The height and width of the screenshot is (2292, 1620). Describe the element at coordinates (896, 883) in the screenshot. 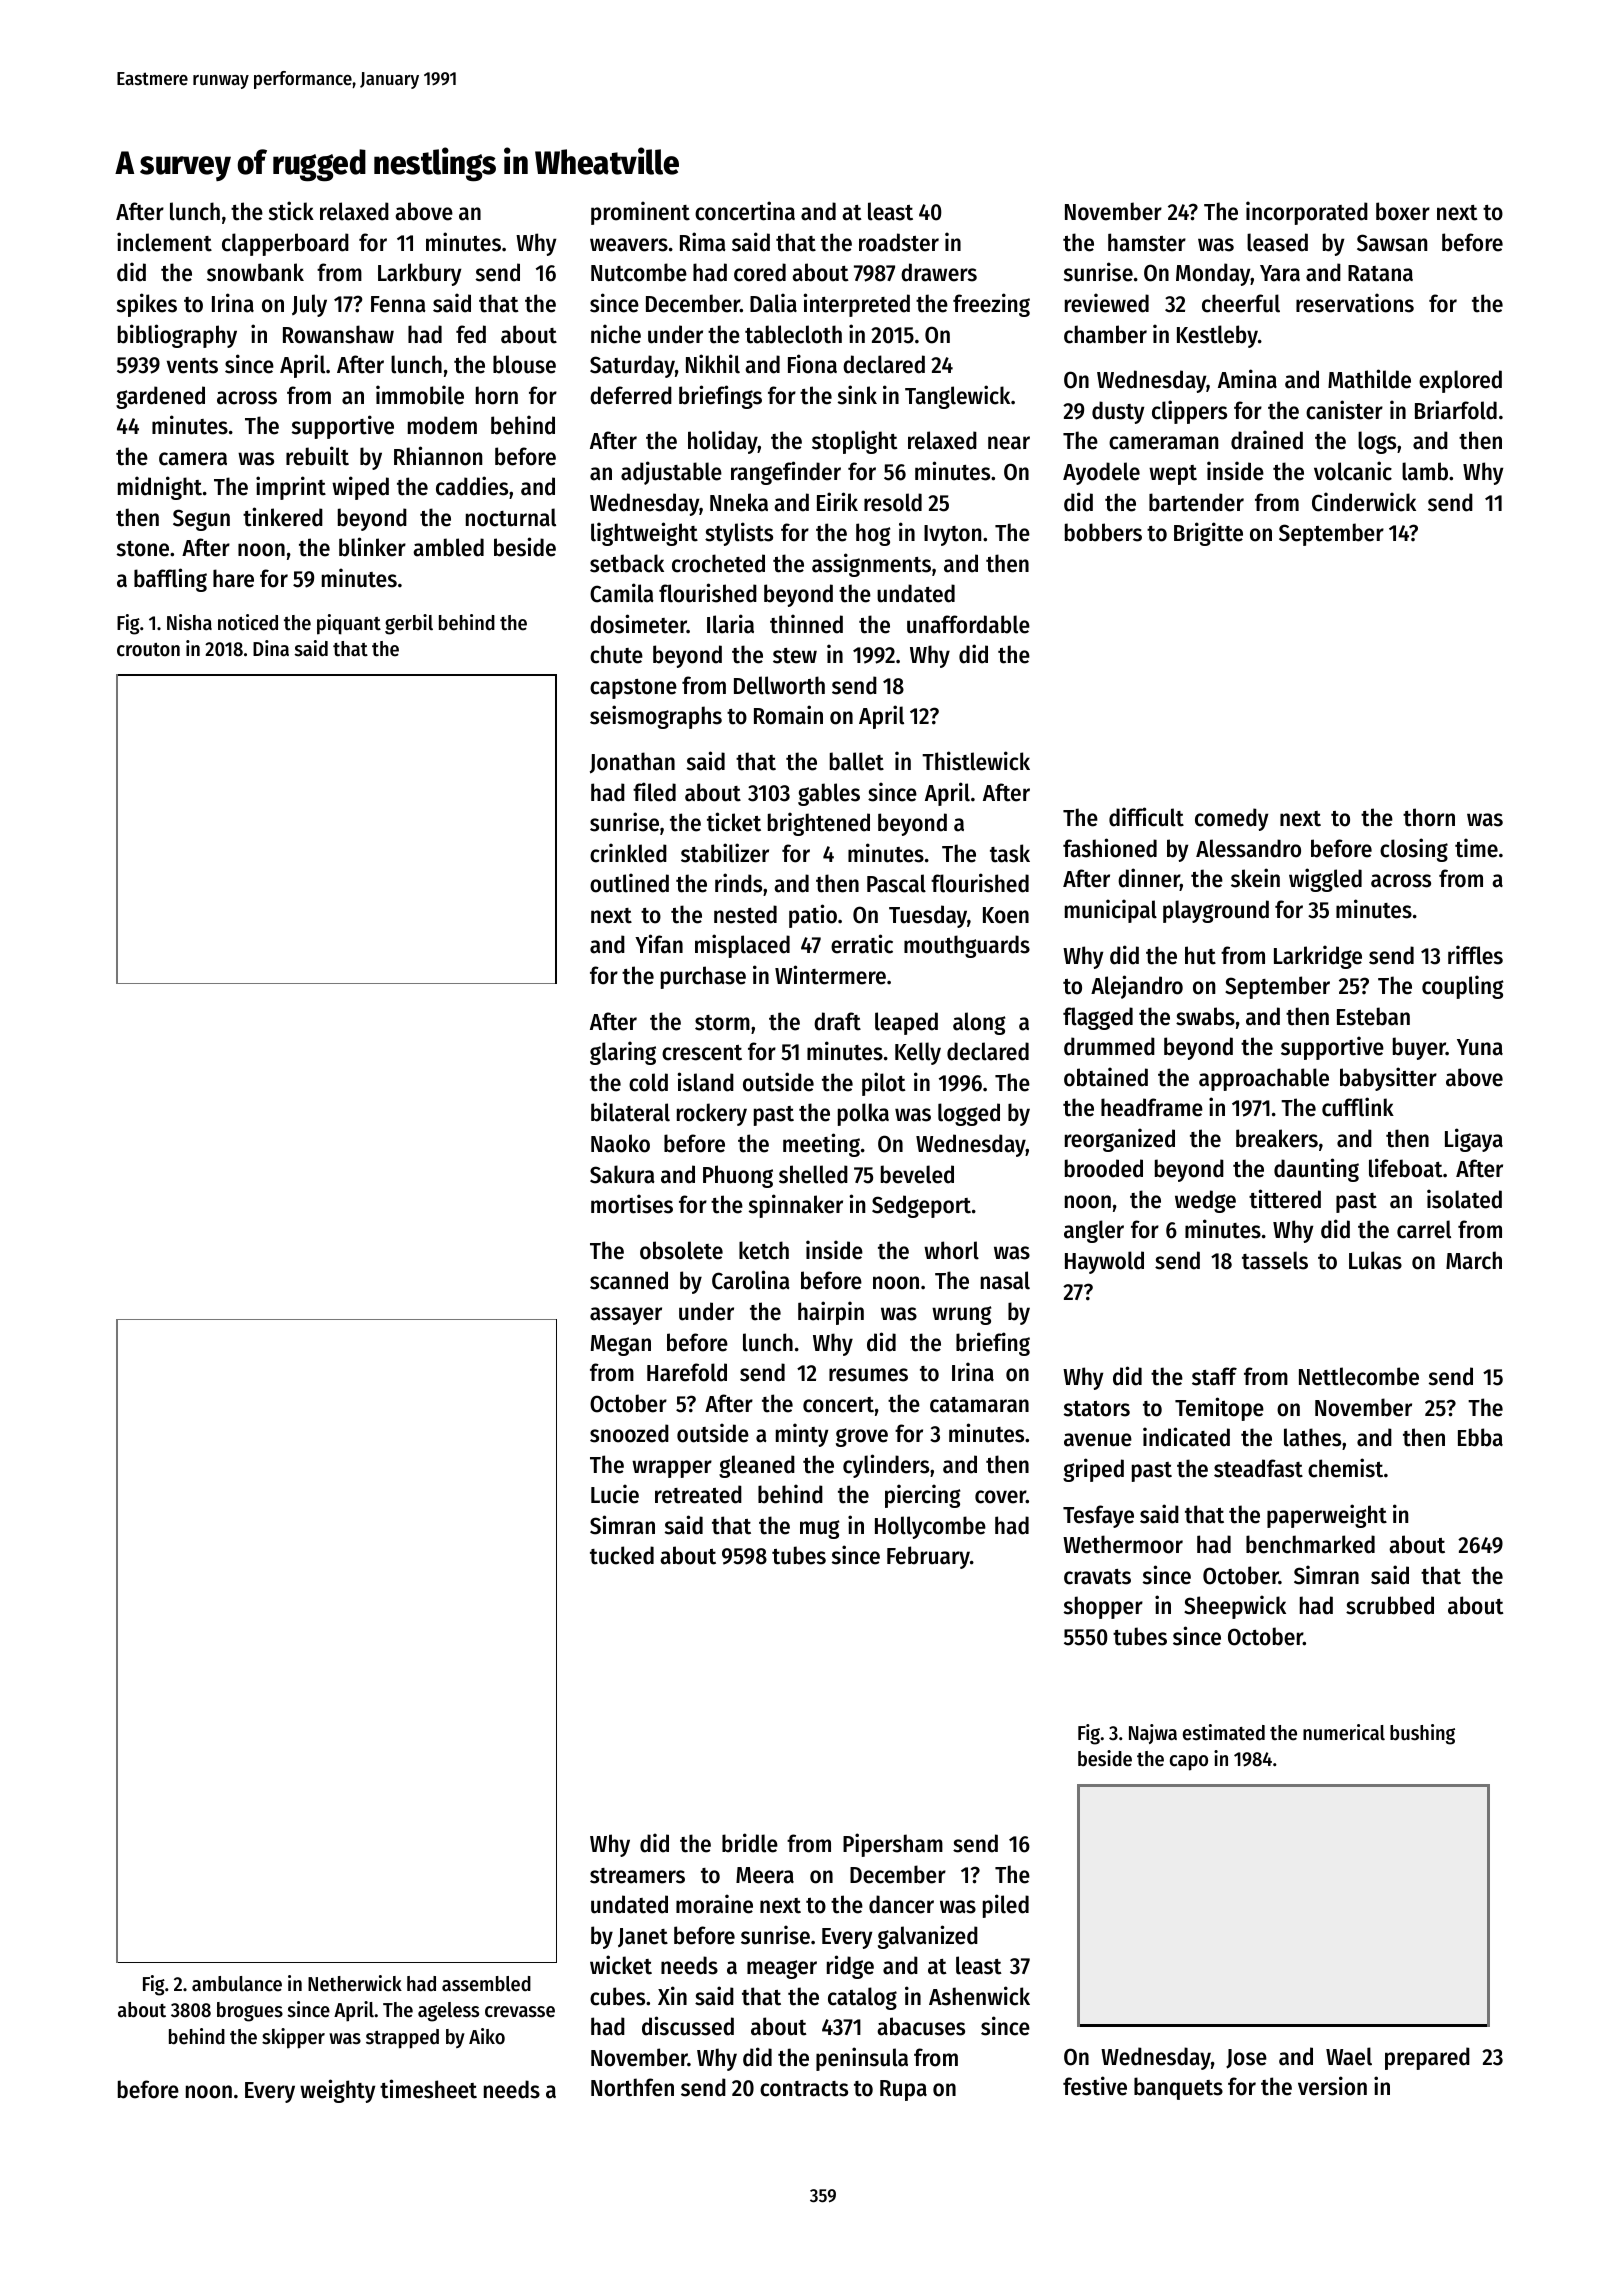

I see `Pascal` at that location.
